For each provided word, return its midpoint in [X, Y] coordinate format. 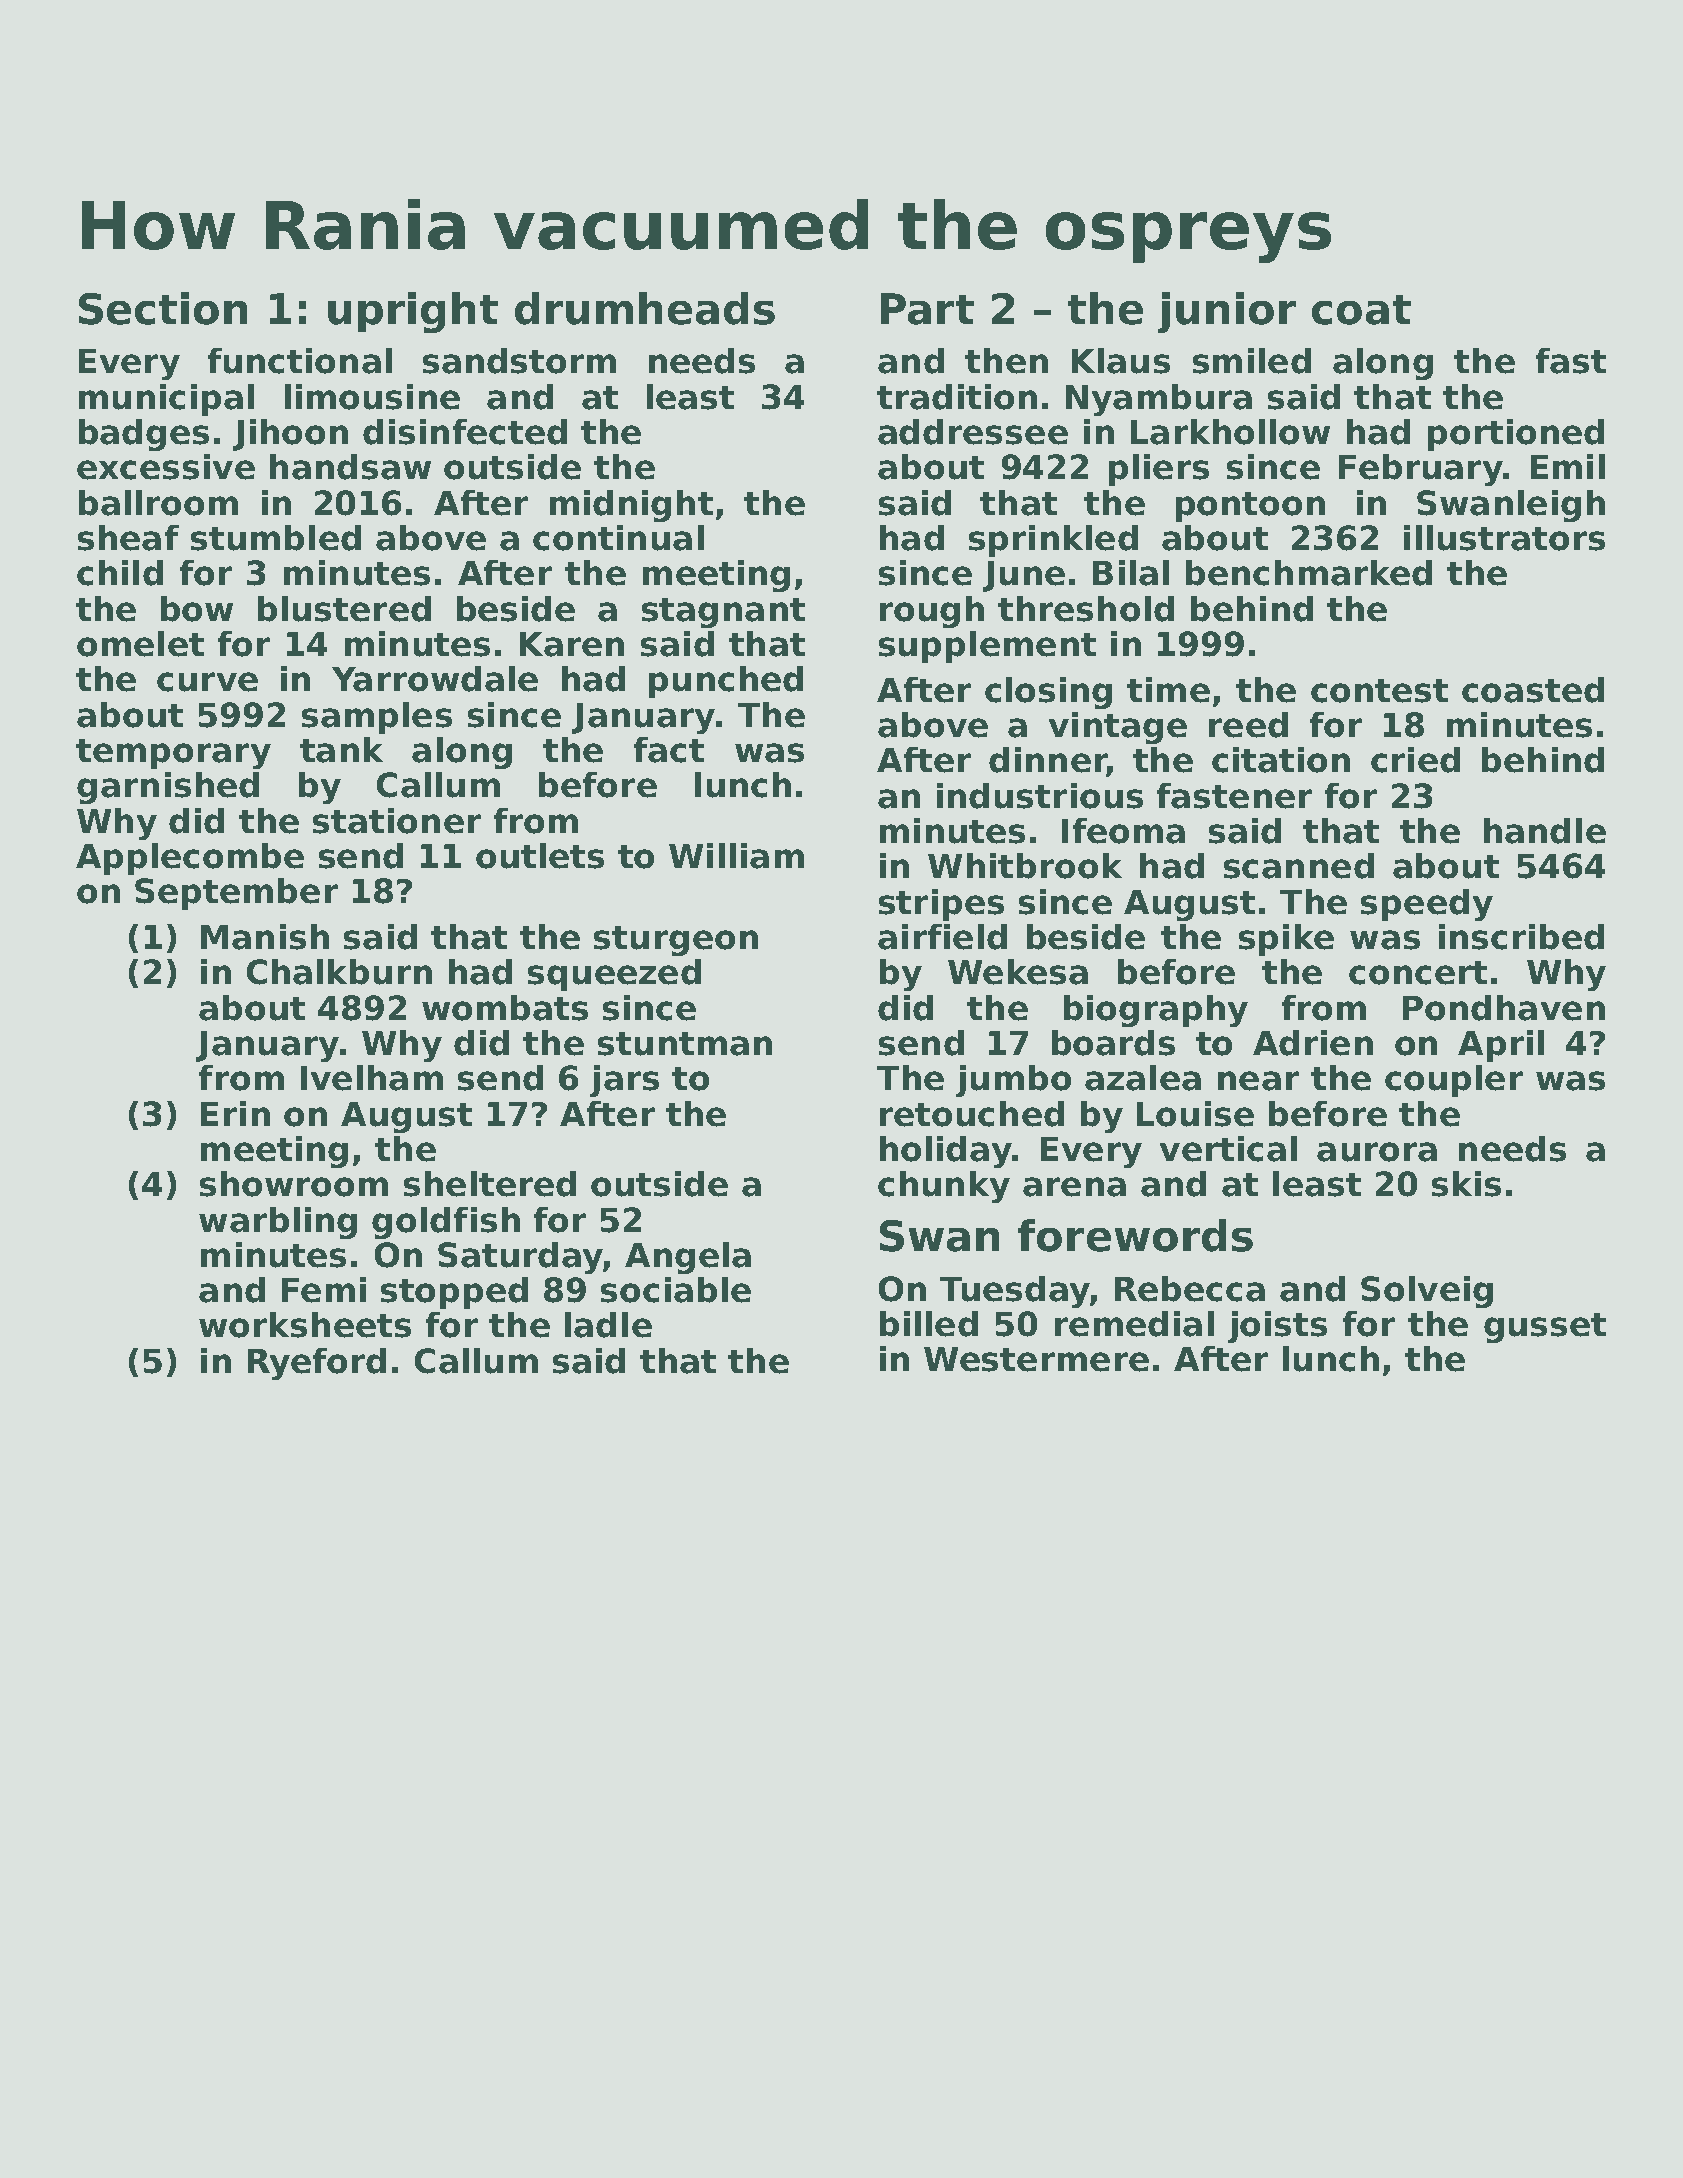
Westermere [1036, 1359]
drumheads [645, 308]
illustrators [1504, 538]
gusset [1545, 1328]
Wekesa [1018, 972]
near [1258, 1081]
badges [144, 435]
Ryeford [317, 1364]
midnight [631, 506]
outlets [540, 856]
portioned [1516, 435]
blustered [344, 609]
